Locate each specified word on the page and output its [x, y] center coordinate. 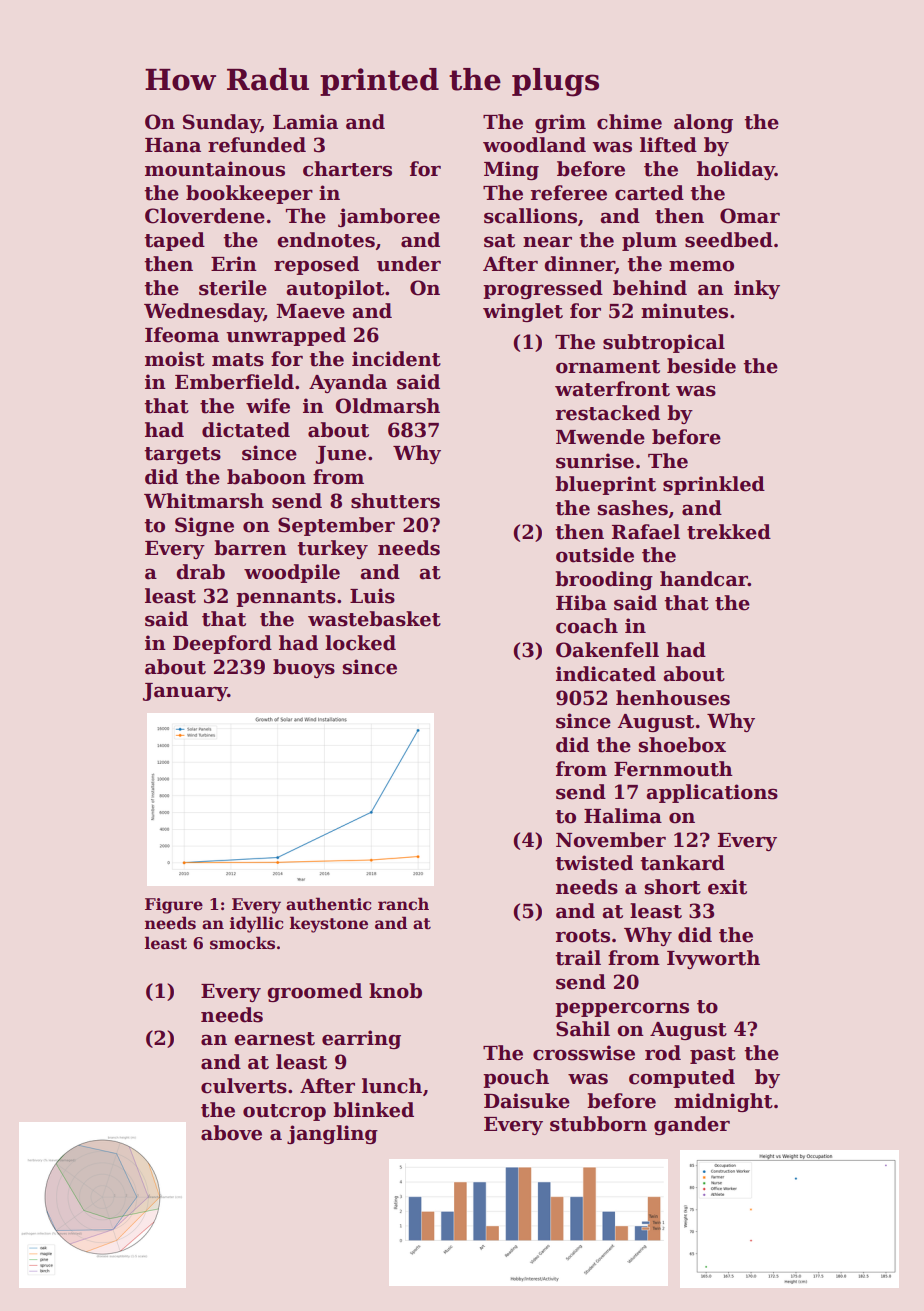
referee [569, 193]
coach [587, 626]
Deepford [222, 644]
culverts [244, 1086]
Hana [173, 145]
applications [712, 793]
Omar [750, 216]
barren [250, 548]
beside [701, 366]
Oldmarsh [387, 406]
